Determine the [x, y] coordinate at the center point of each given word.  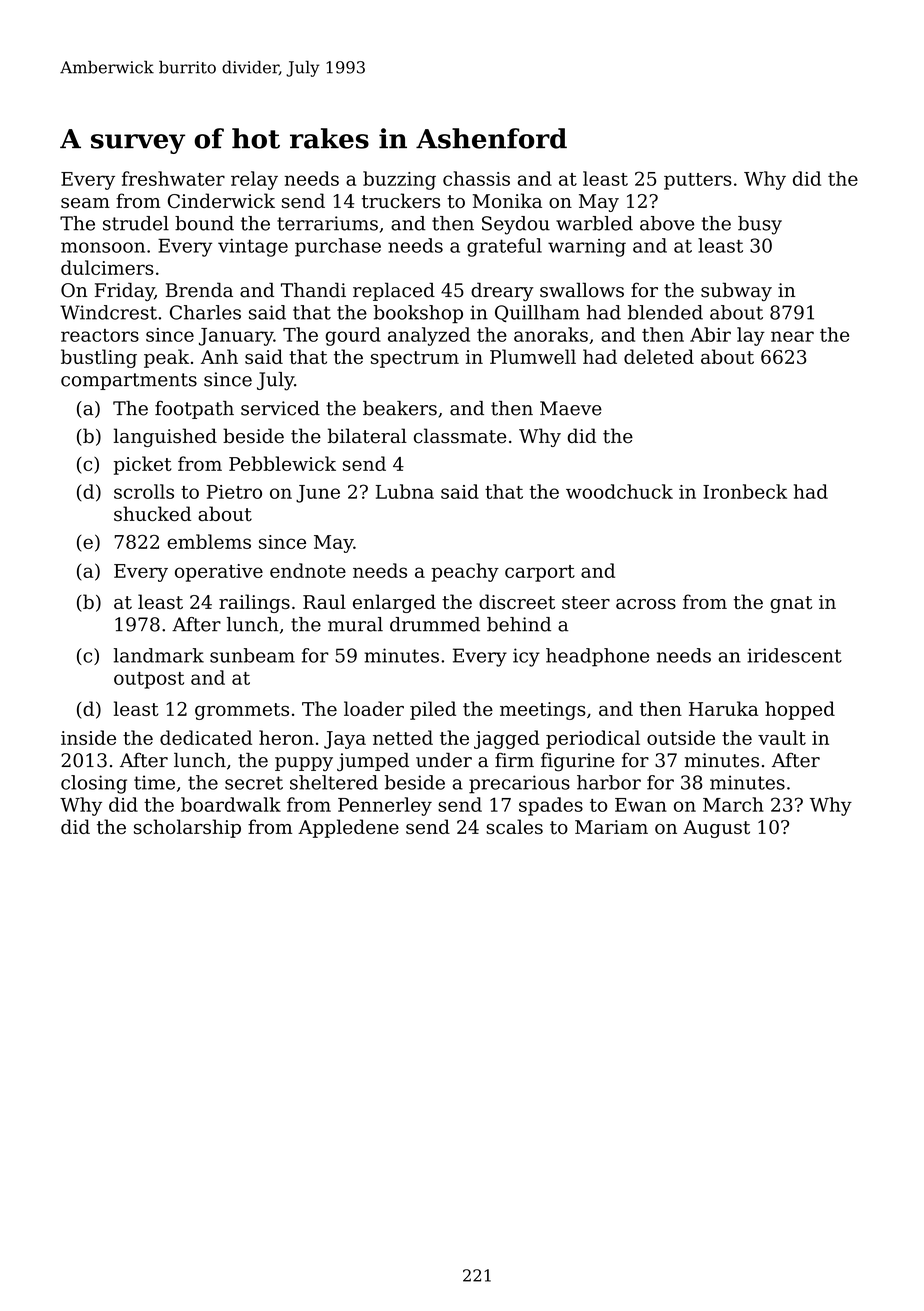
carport [540, 573]
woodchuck [619, 491]
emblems [209, 541]
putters [698, 181]
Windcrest [108, 312]
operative [219, 573]
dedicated [206, 737]
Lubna [405, 491]
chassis [476, 178]
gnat [791, 604]
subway [736, 291]
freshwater [173, 178]
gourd [353, 336]
